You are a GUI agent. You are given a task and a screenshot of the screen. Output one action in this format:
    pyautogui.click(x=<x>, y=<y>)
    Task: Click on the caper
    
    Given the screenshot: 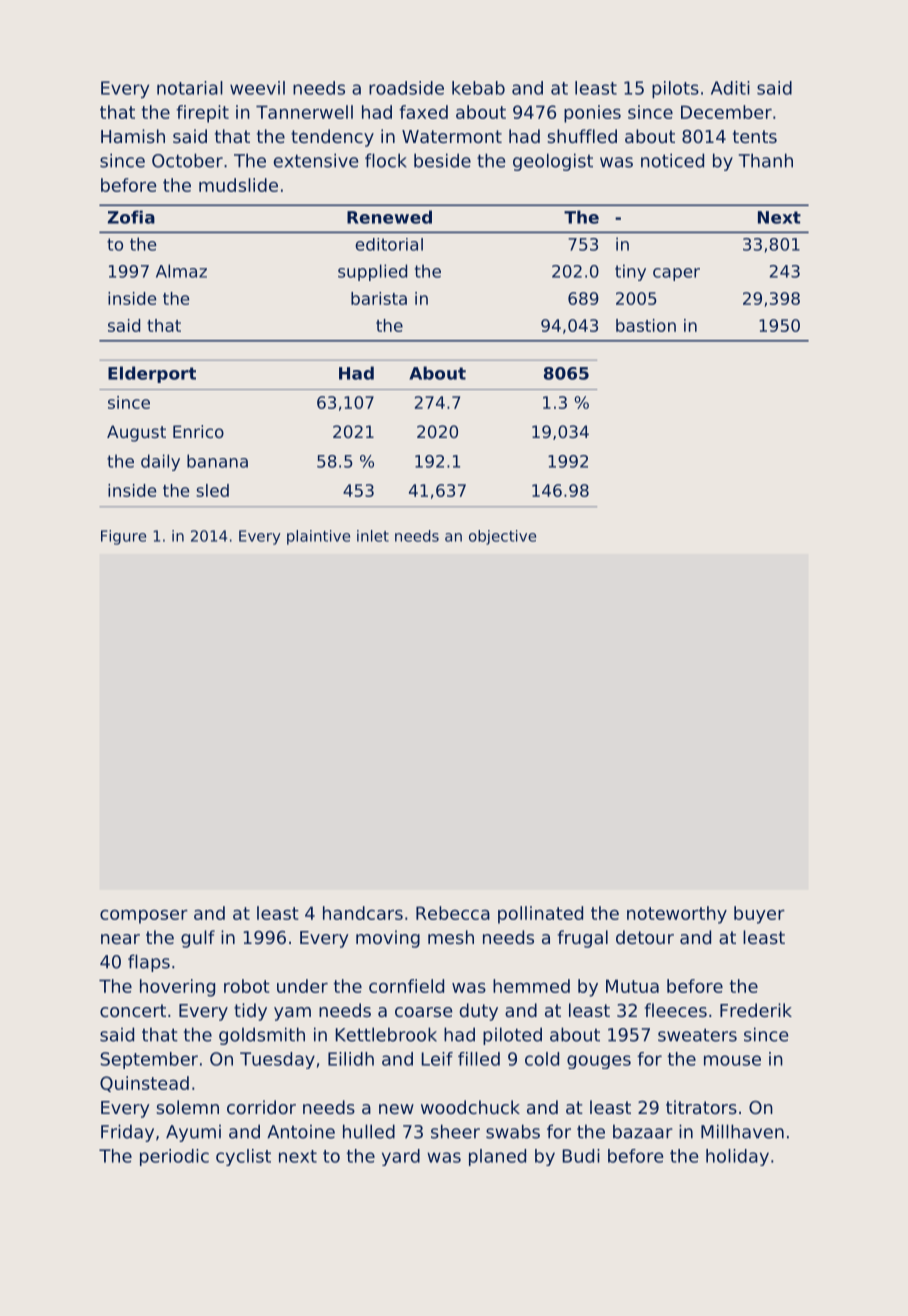 What is the action you would take?
    pyautogui.click(x=676, y=274)
